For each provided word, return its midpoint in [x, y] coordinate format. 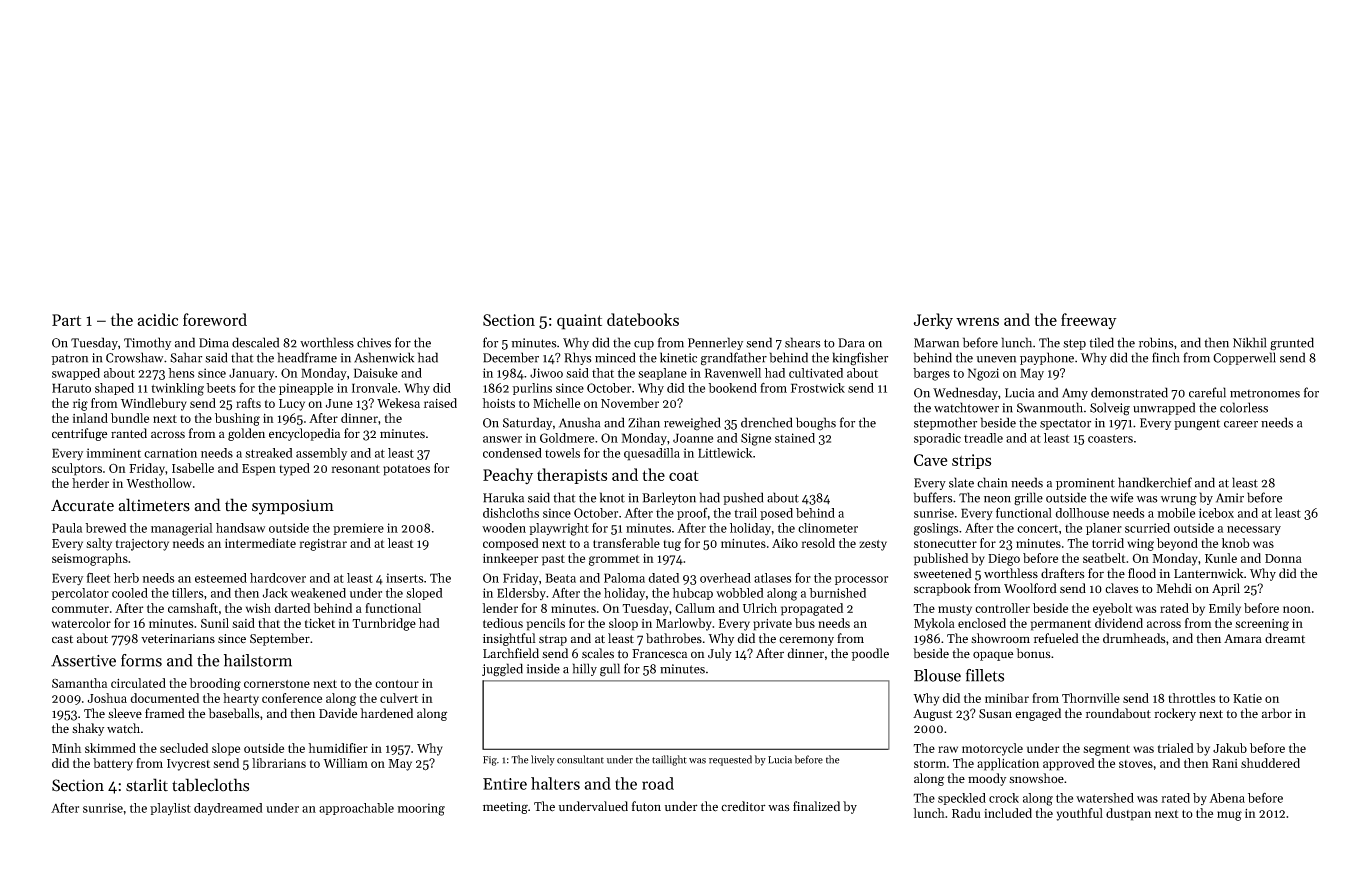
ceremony [806, 641]
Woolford [1030, 588]
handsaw [240, 528]
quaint [579, 322]
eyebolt [1113, 609]
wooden [504, 528]
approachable [356, 809]
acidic [157, 319]
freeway [1089, 321]
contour [397, 684]
